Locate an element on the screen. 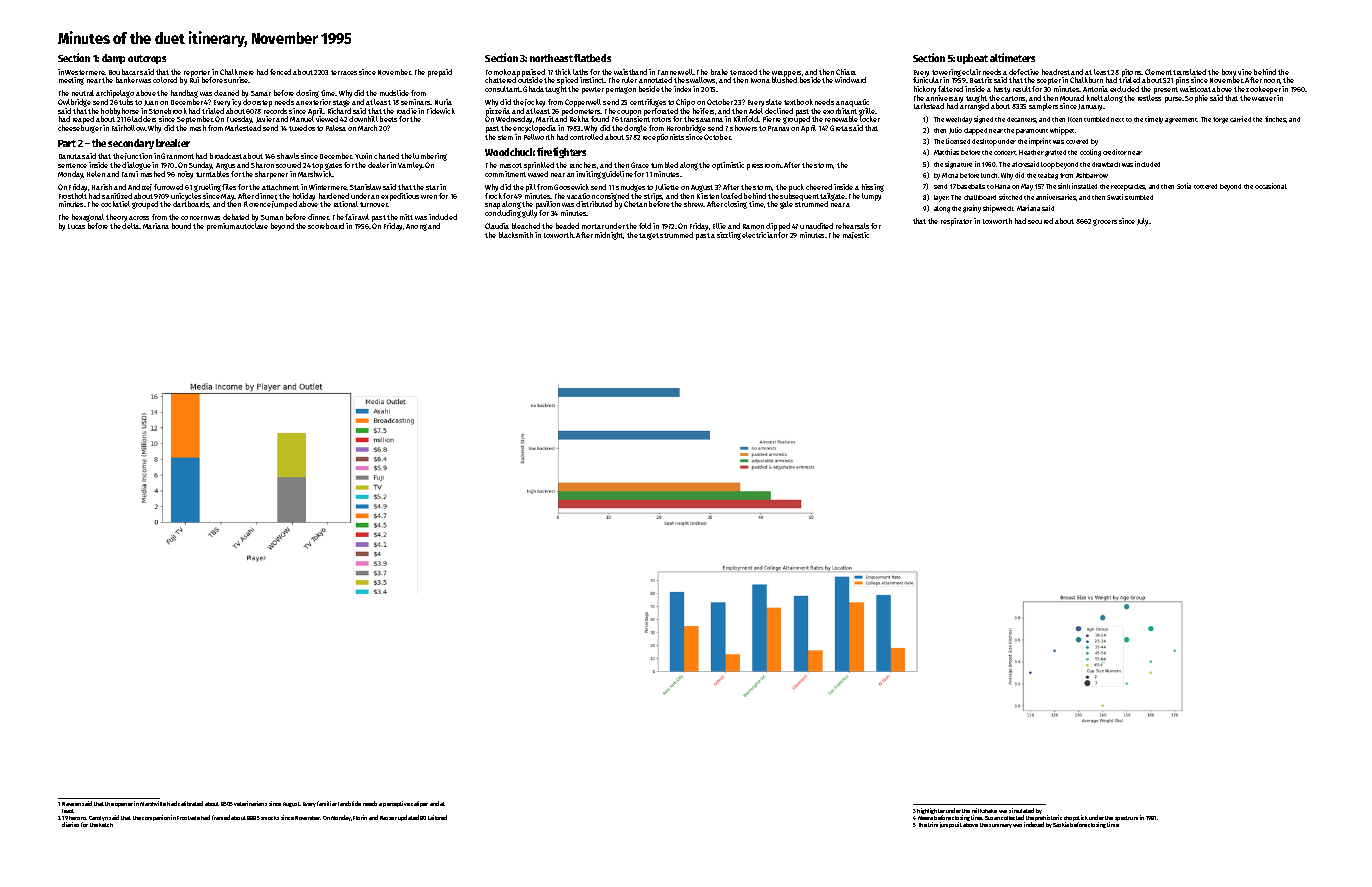 Image resolution: width=1372 pixels, height=887 pixels. pitons is located at coordinates (1132, 73).
